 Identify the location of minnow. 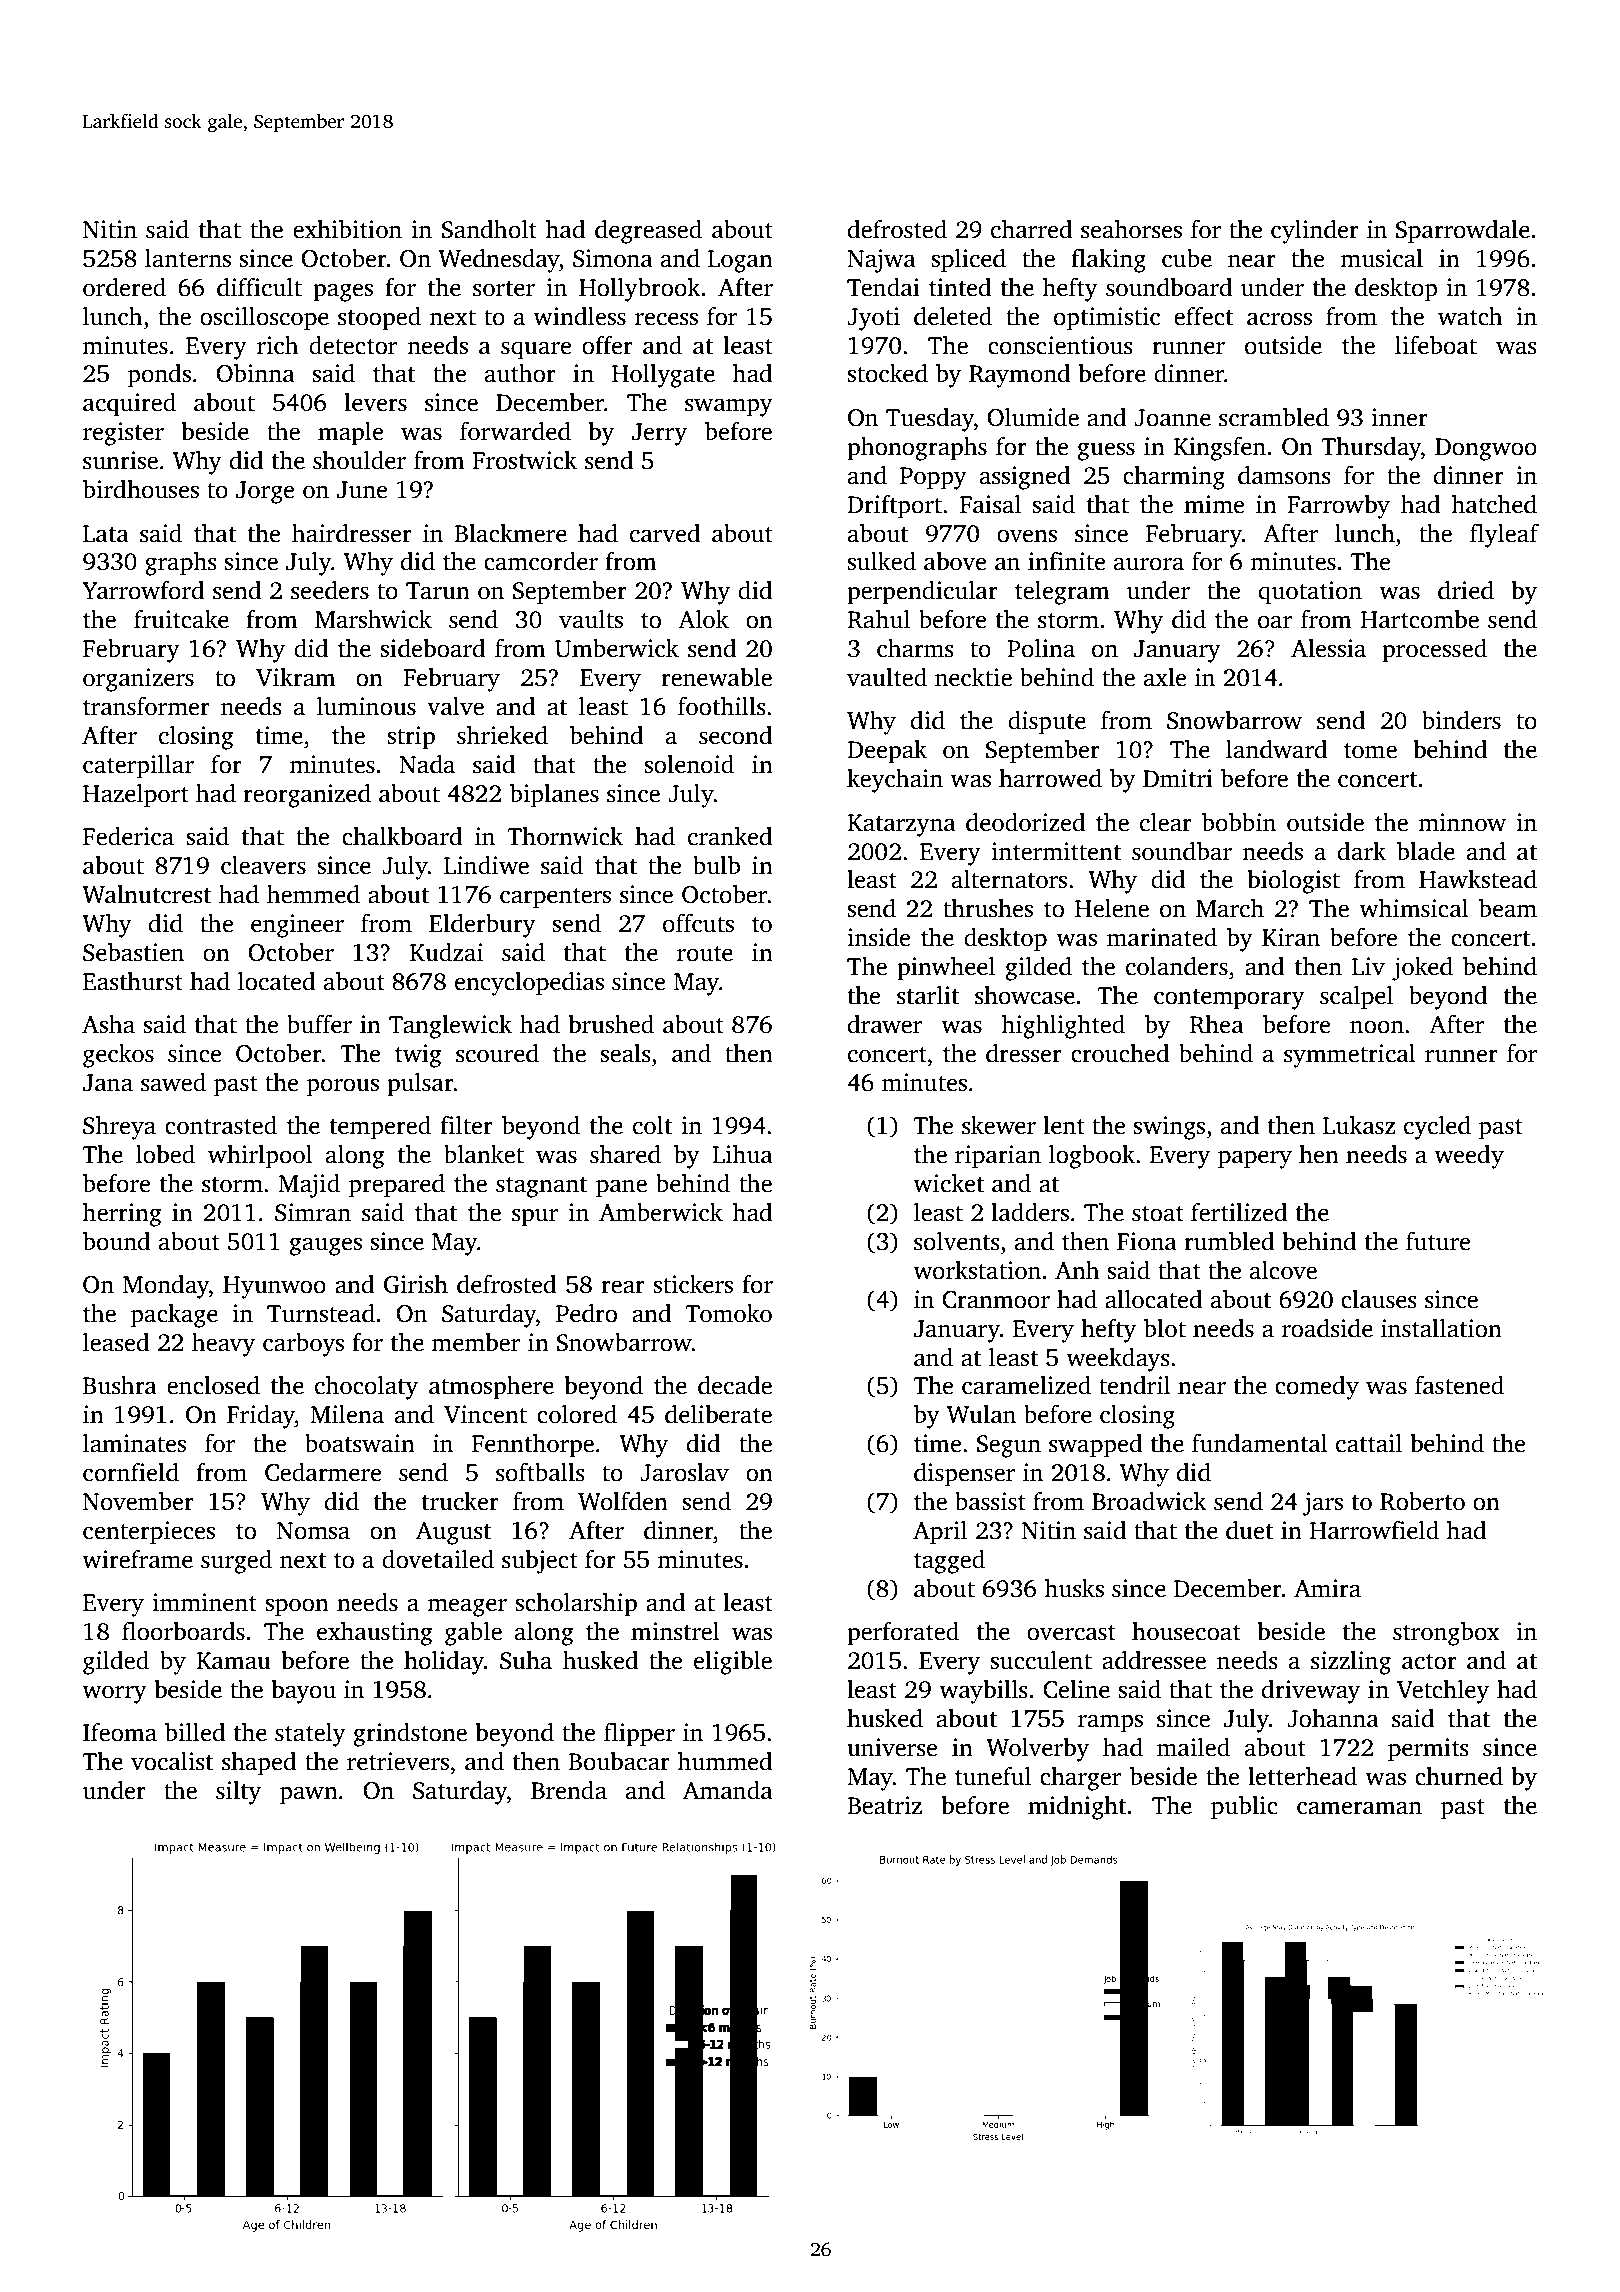
(1462, 822).
